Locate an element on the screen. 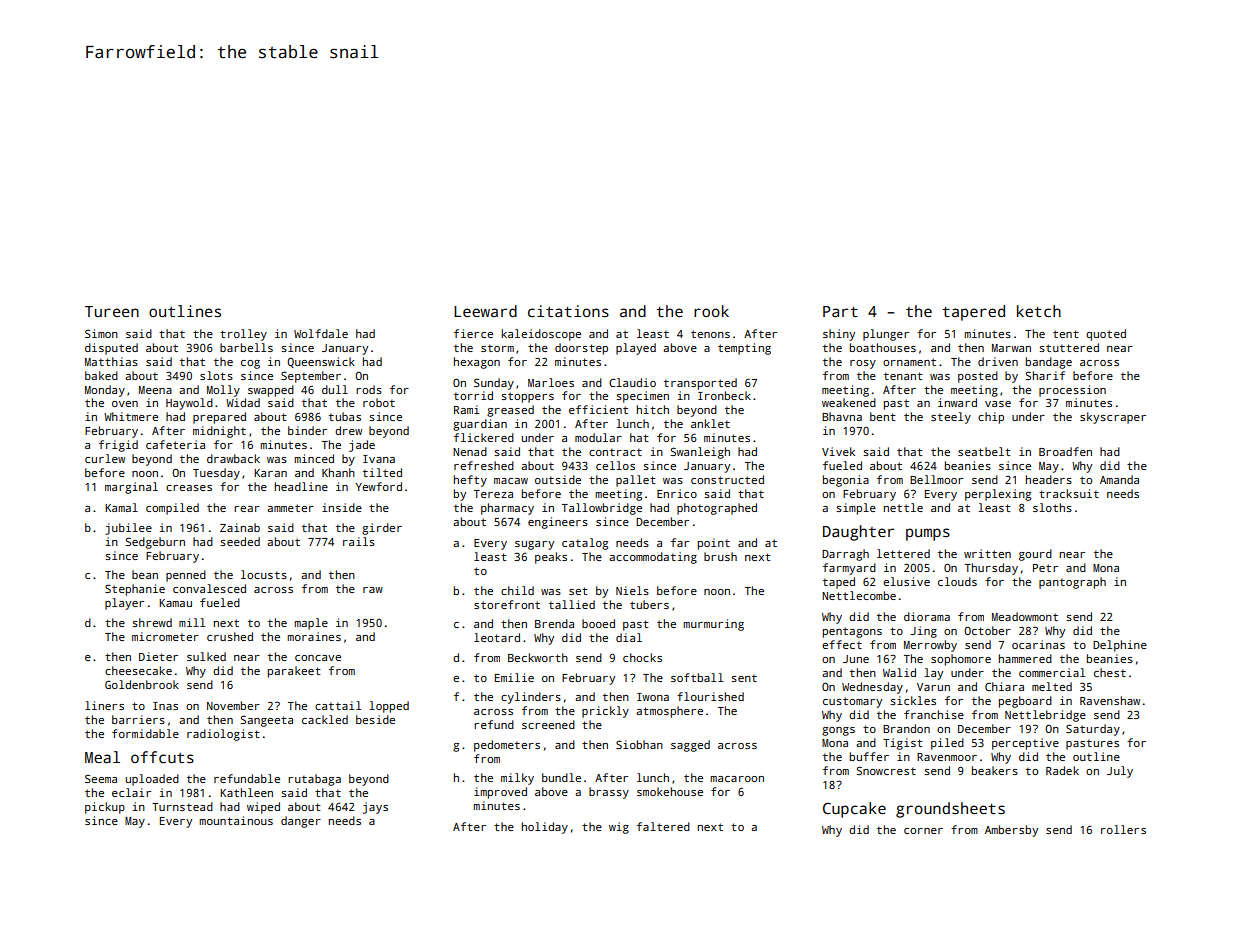  July is located at coordinates (1120, 772).
